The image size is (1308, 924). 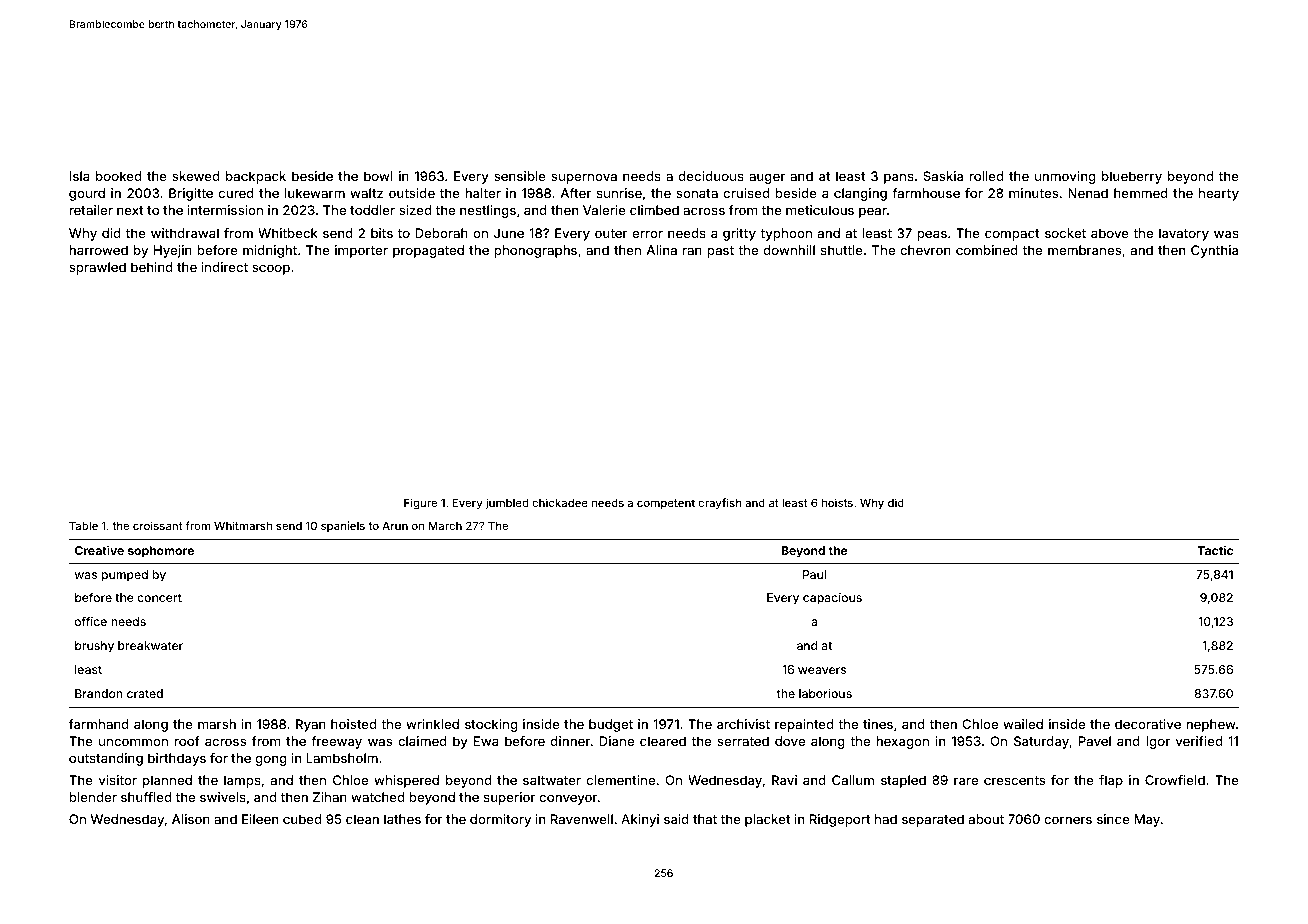 I want to click on Tactic, so click(x=1215, y=550).
